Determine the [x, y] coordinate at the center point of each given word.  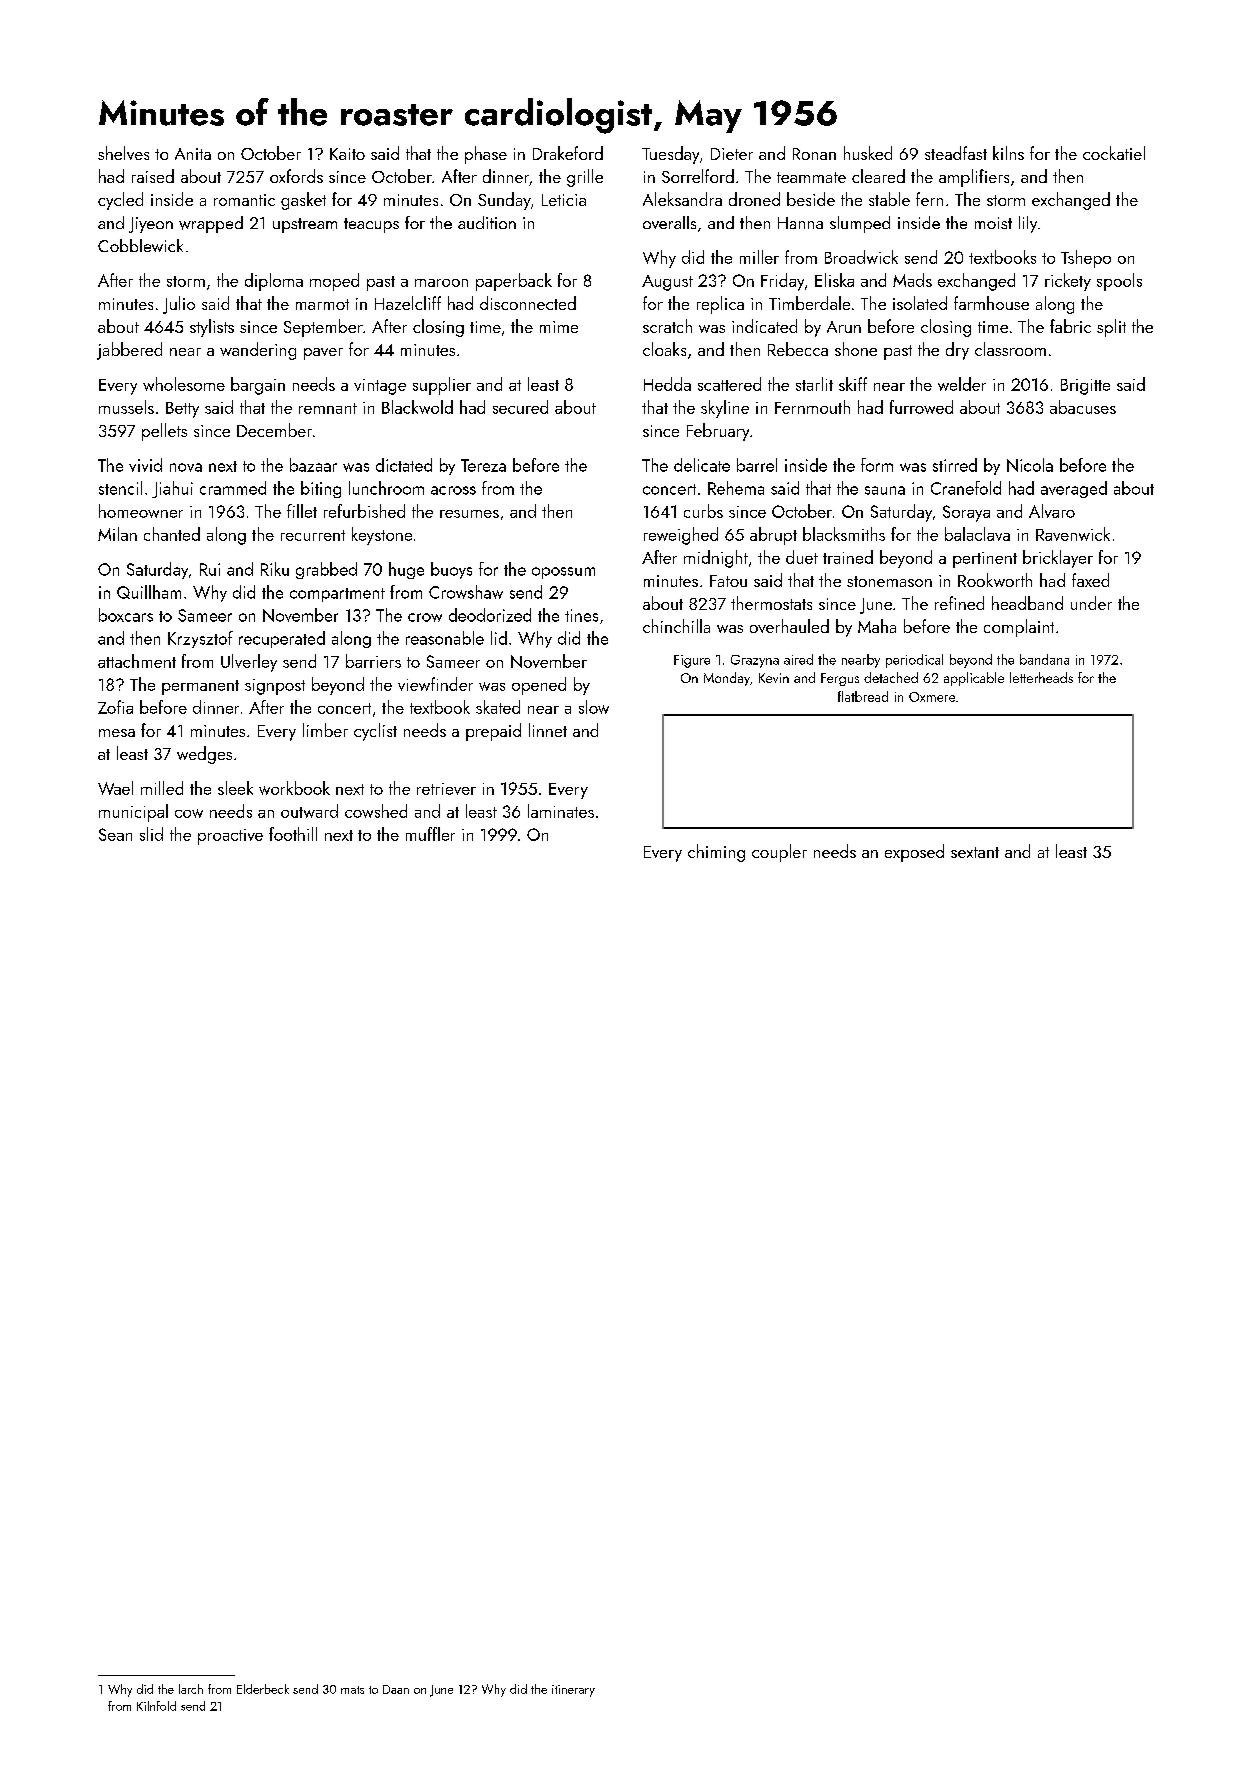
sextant [975, 852]
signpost [275, 687]
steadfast [956, 153]
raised [153, 176]
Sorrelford [698, 176]
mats [352, 1690]
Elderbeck [263, 1689]
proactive [230, 837]
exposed [914, 853]
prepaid [493, 732]
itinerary [573, 1691]
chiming [716, 853]
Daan [396, 1689]
